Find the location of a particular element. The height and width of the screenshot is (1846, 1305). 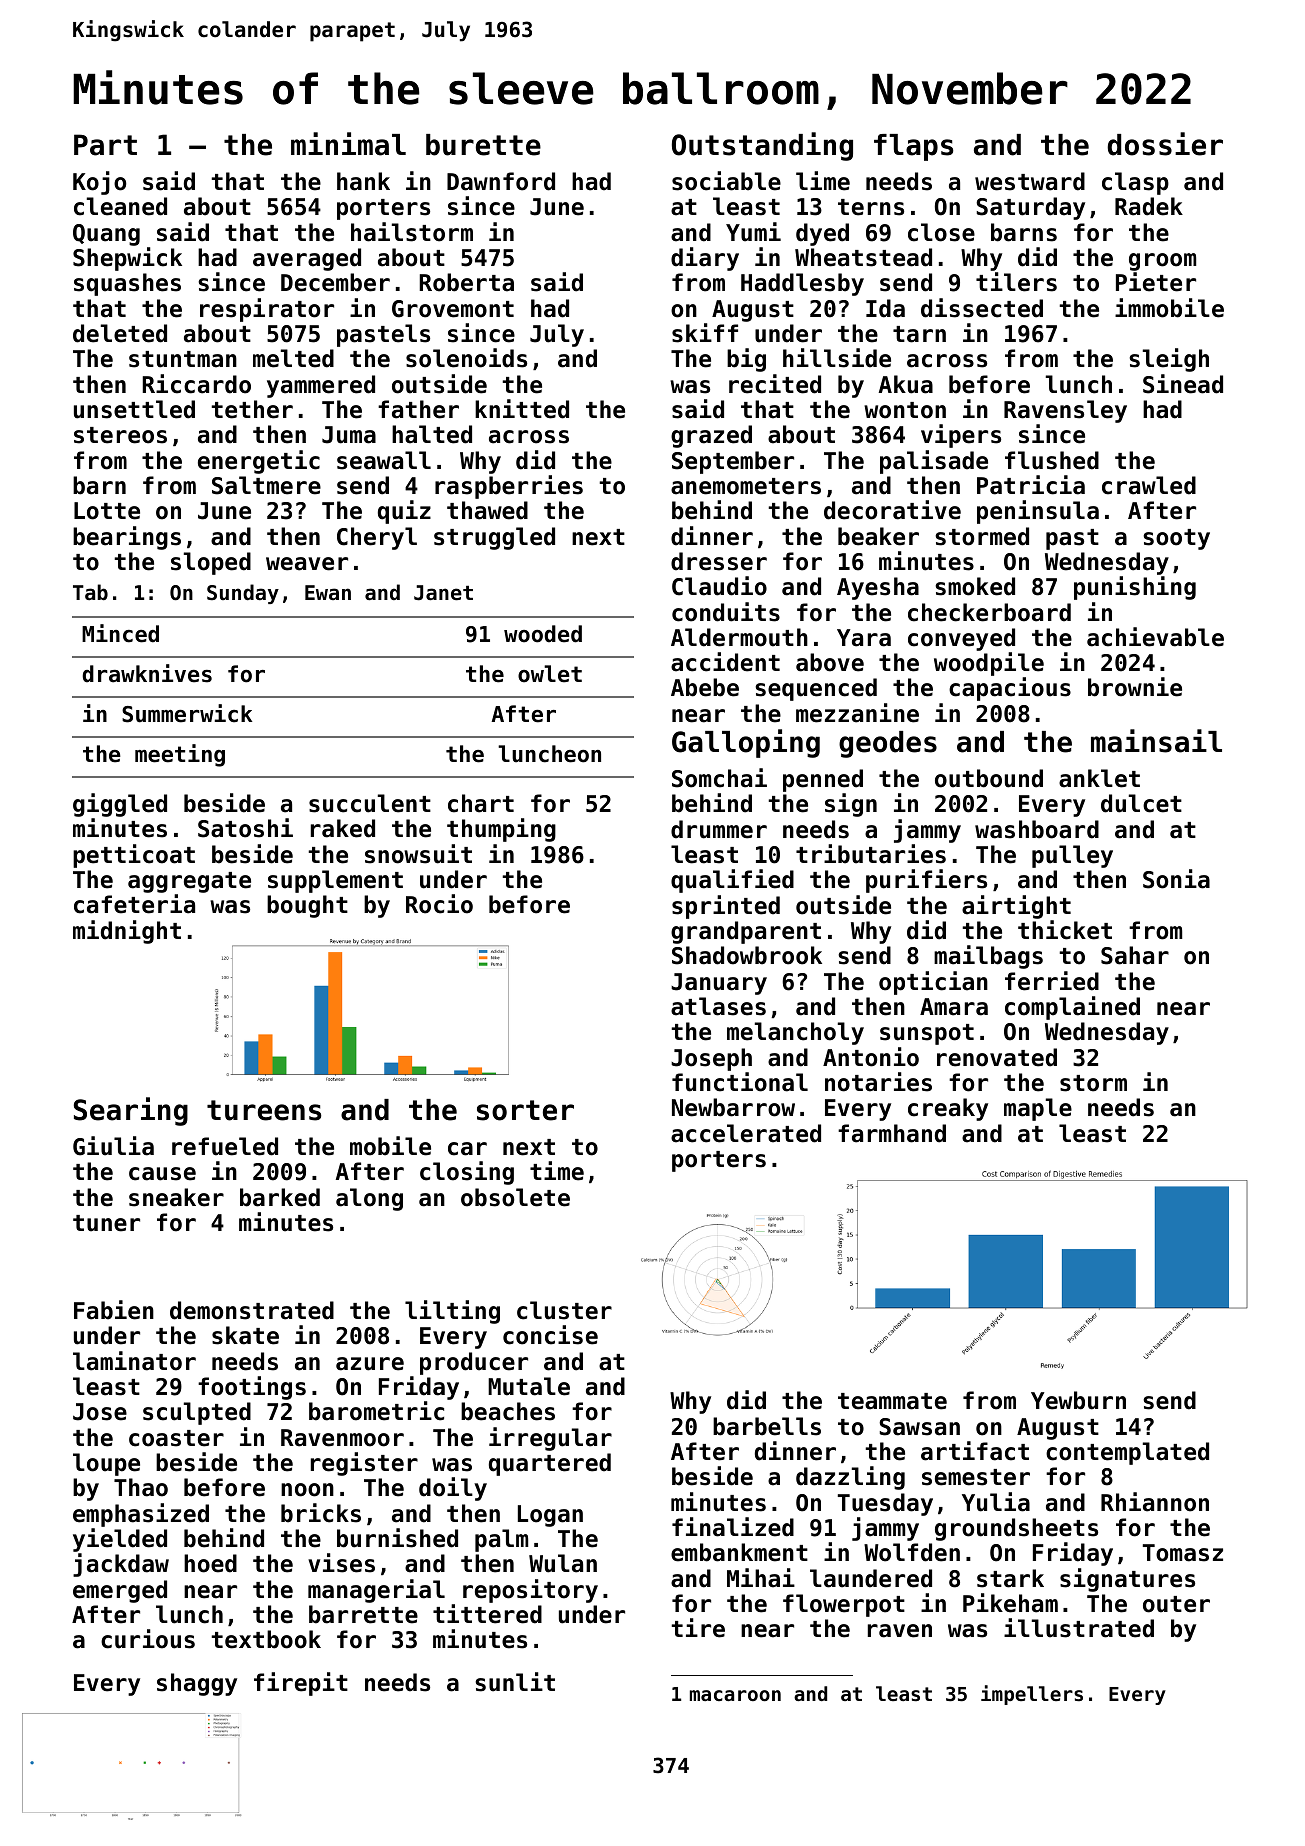

skate is located at coordinates (245, 1335).
